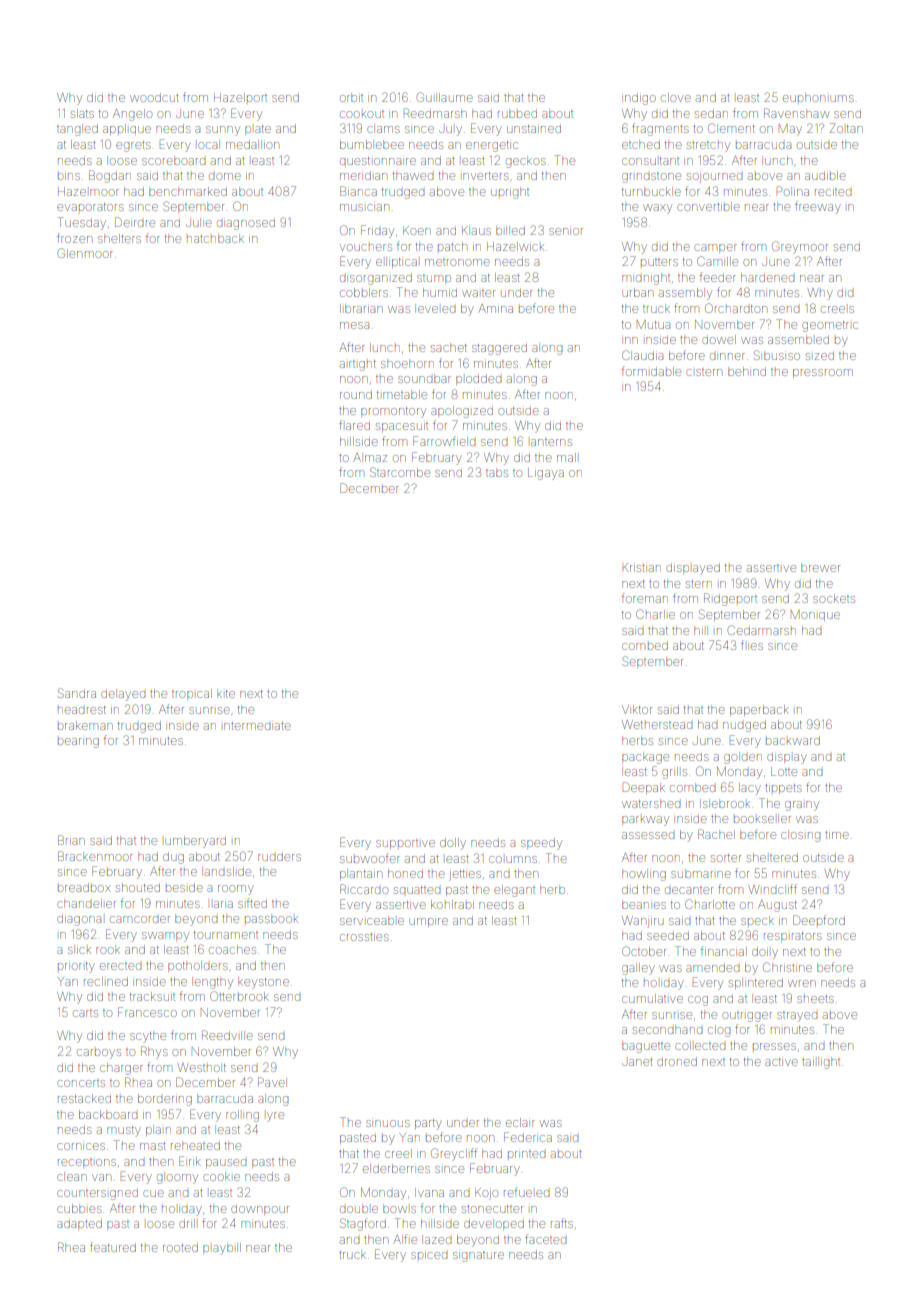  What do you see at coordinates (222, 1249) in the screenshot?
I see `playbill` at bounding box center [222, 1249].
